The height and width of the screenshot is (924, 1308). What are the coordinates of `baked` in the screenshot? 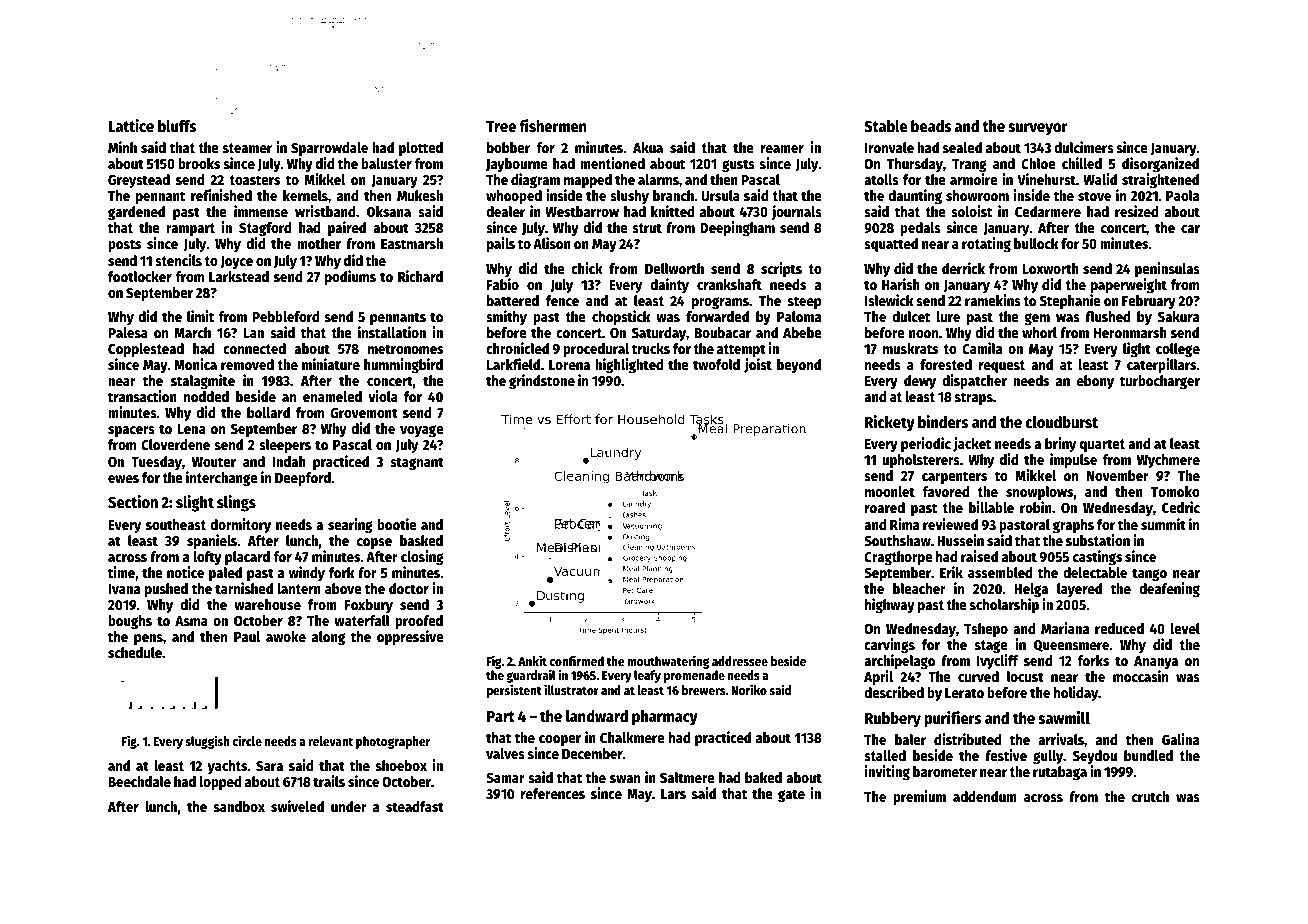 It's located at (763, 777).
